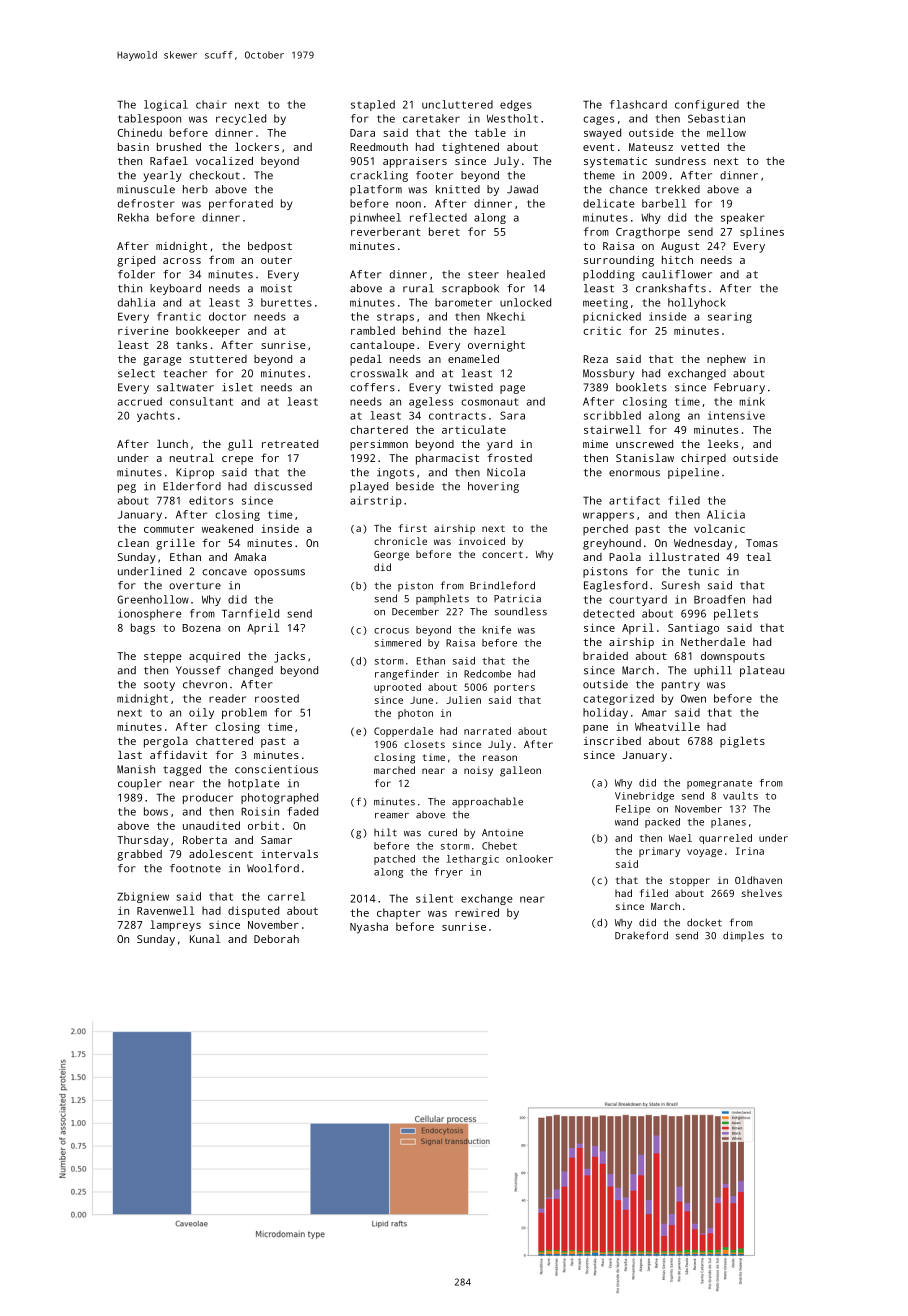 The image size is (908, 1316). What do you see at coordinates (237, 387) in the screenshot?
I see `islet` at bounding box center [237, 387].
